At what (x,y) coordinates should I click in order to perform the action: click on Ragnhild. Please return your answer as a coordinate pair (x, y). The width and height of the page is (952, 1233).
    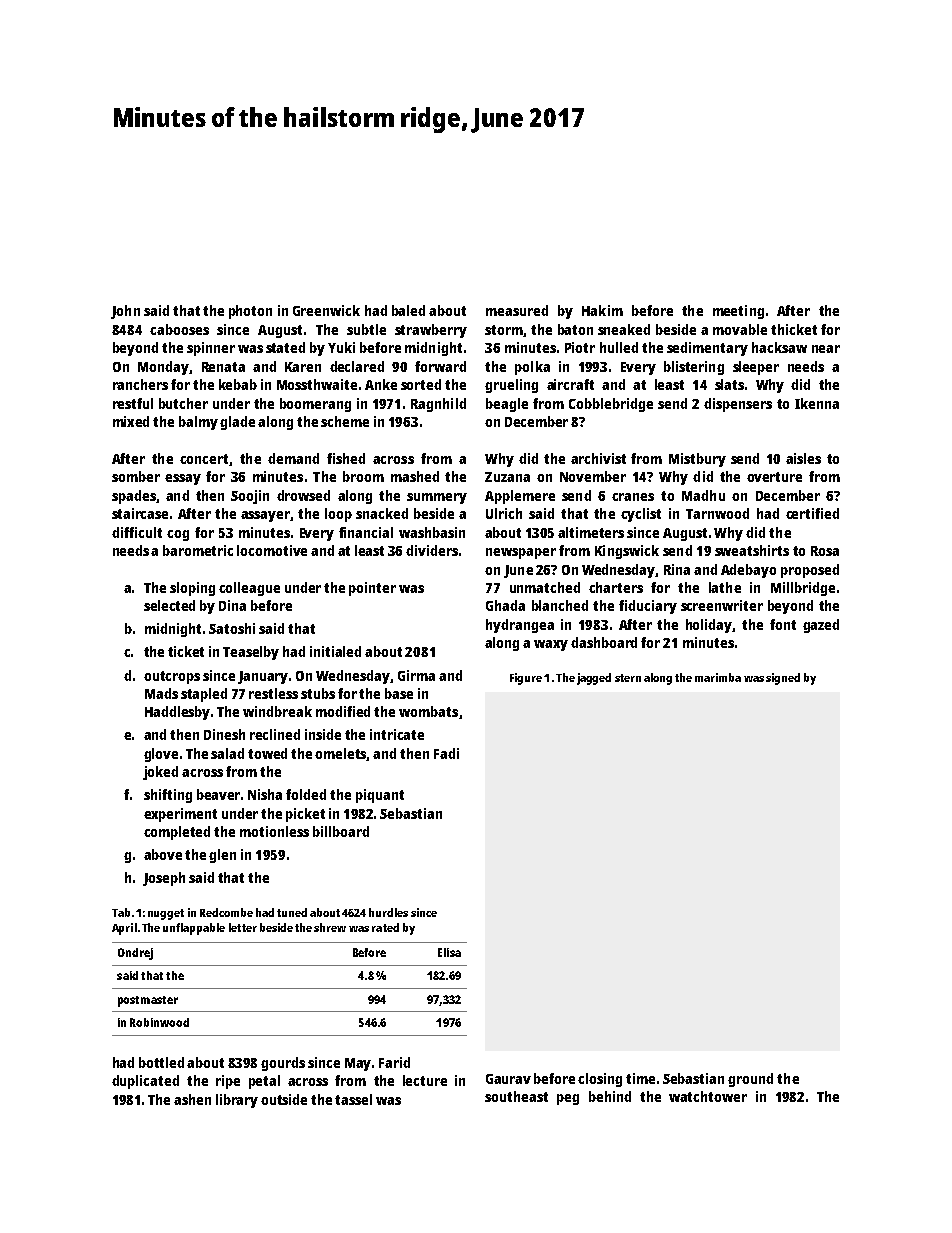
    Looking at the image, I should click on (438, 405).
